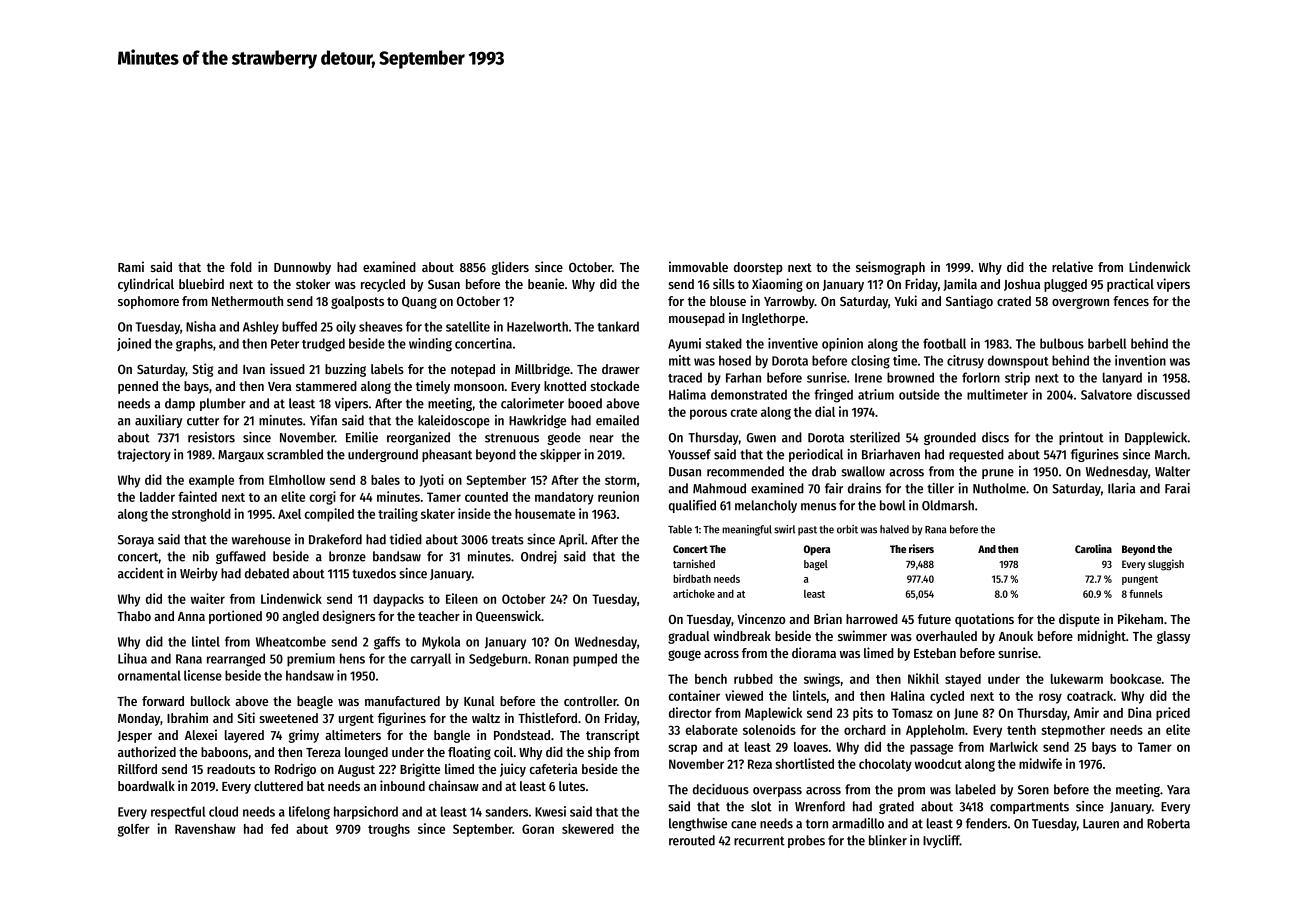 This screenshot has width=1308, height=924. Describe the element at coordinates (1017, 379) in the screenshot. I see `strip` at that location.
